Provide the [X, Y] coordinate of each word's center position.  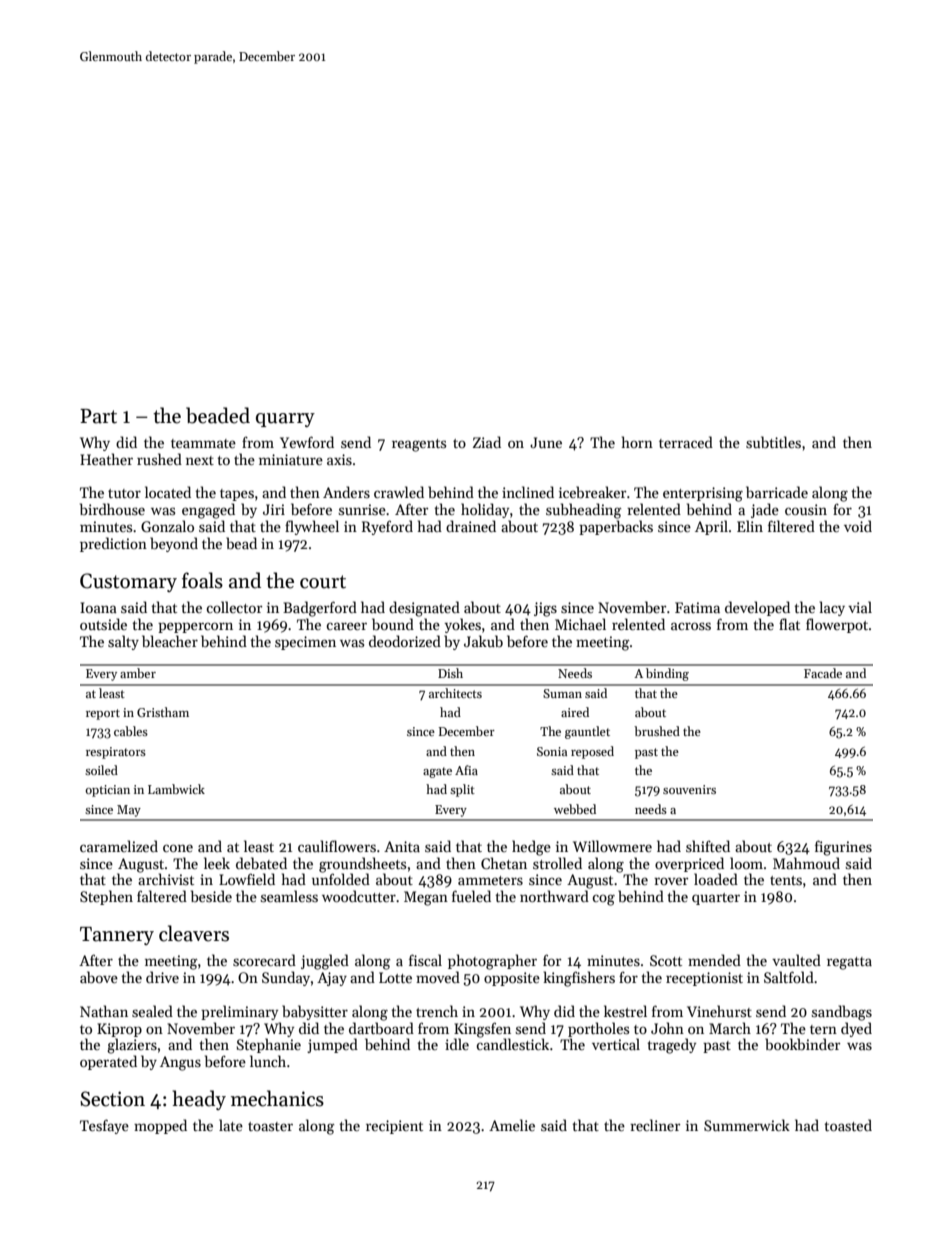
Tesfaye [104, 1126]
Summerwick [747, 1125]
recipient [394, 1127]
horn [637, 442]
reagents [419, 445]
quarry [285, 420]
